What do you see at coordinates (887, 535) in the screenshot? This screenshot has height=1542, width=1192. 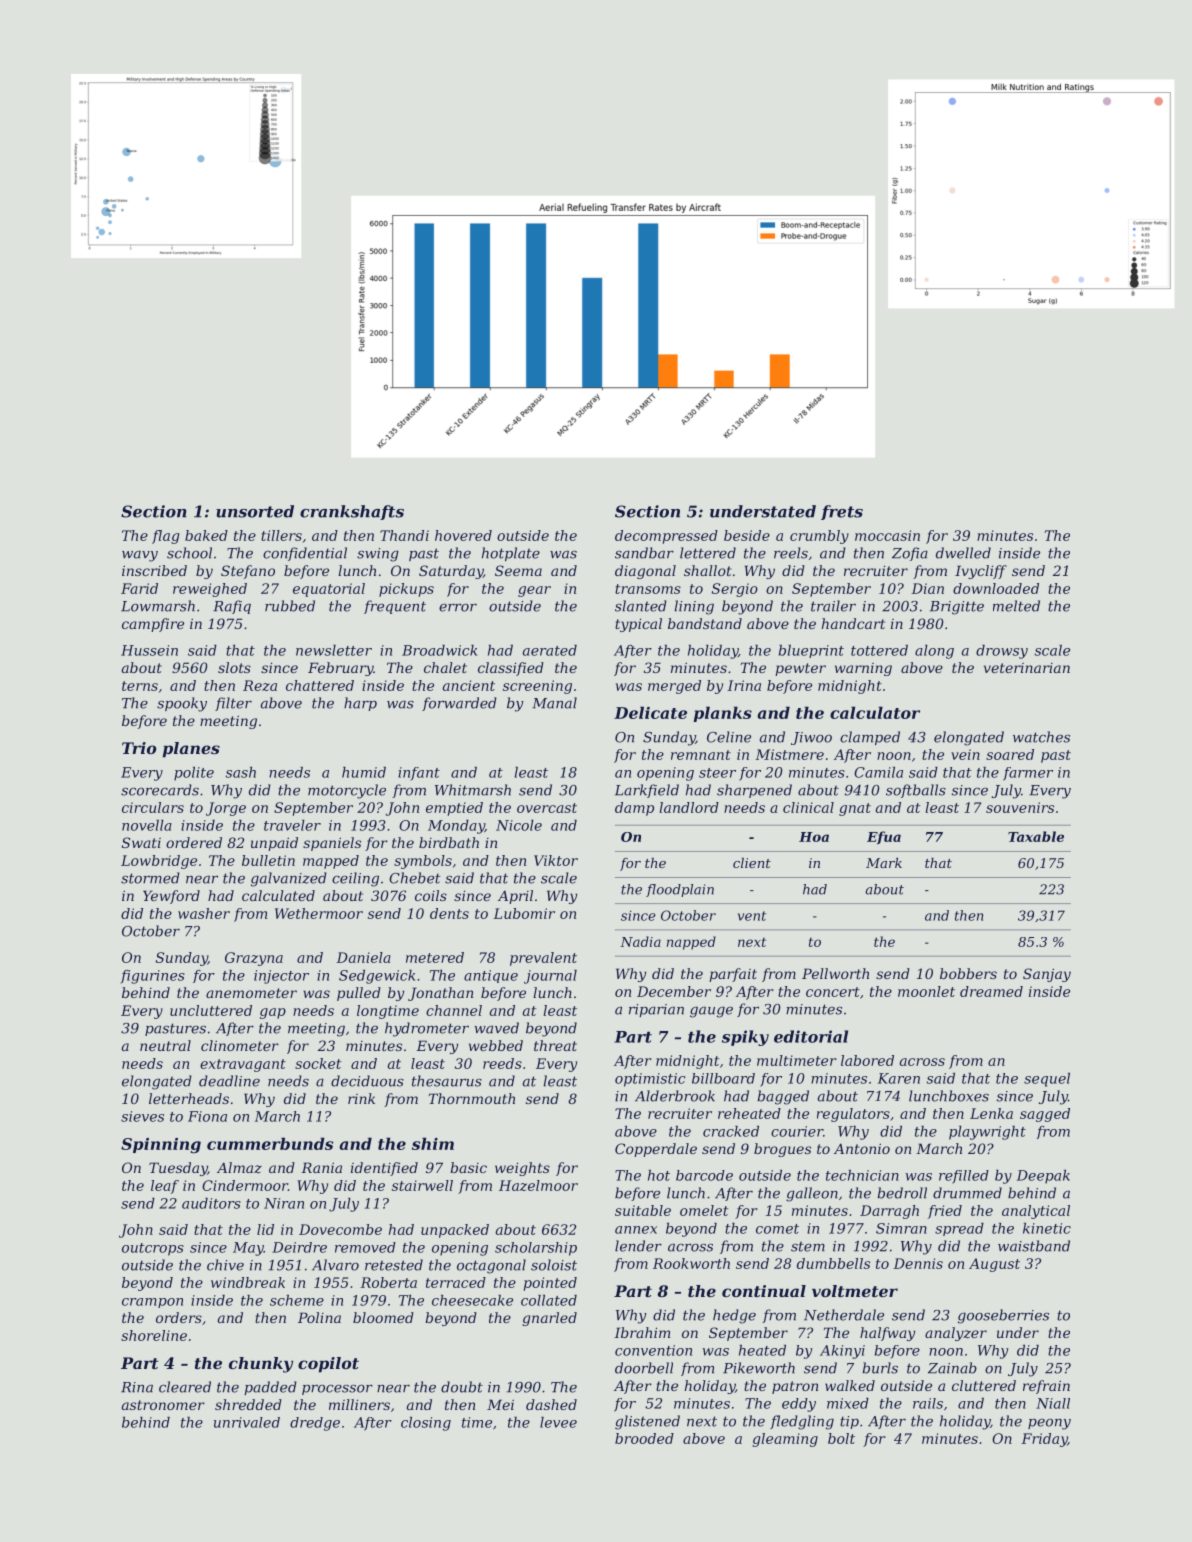 I see `moccasin` at bounding box center [887, 535].
